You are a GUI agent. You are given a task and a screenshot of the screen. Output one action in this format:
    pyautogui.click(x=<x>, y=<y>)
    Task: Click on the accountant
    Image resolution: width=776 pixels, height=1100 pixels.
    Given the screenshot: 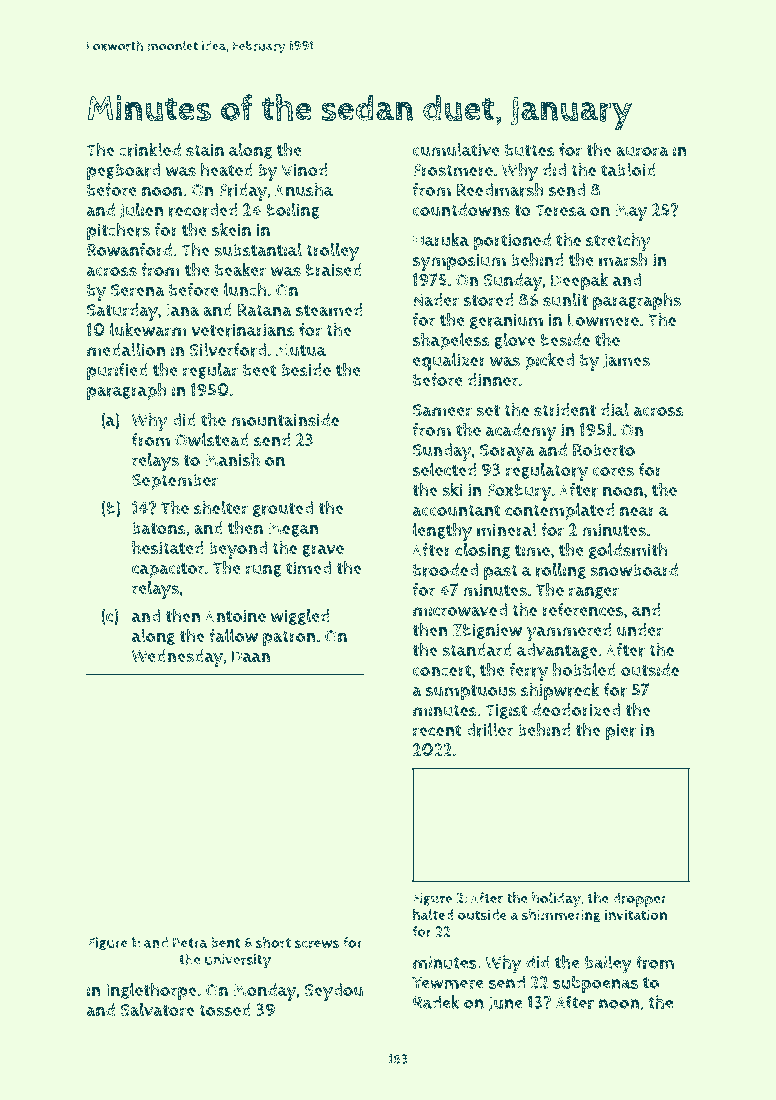 What is the action you would take?
    pyautogui.click(x=456, y=510)
